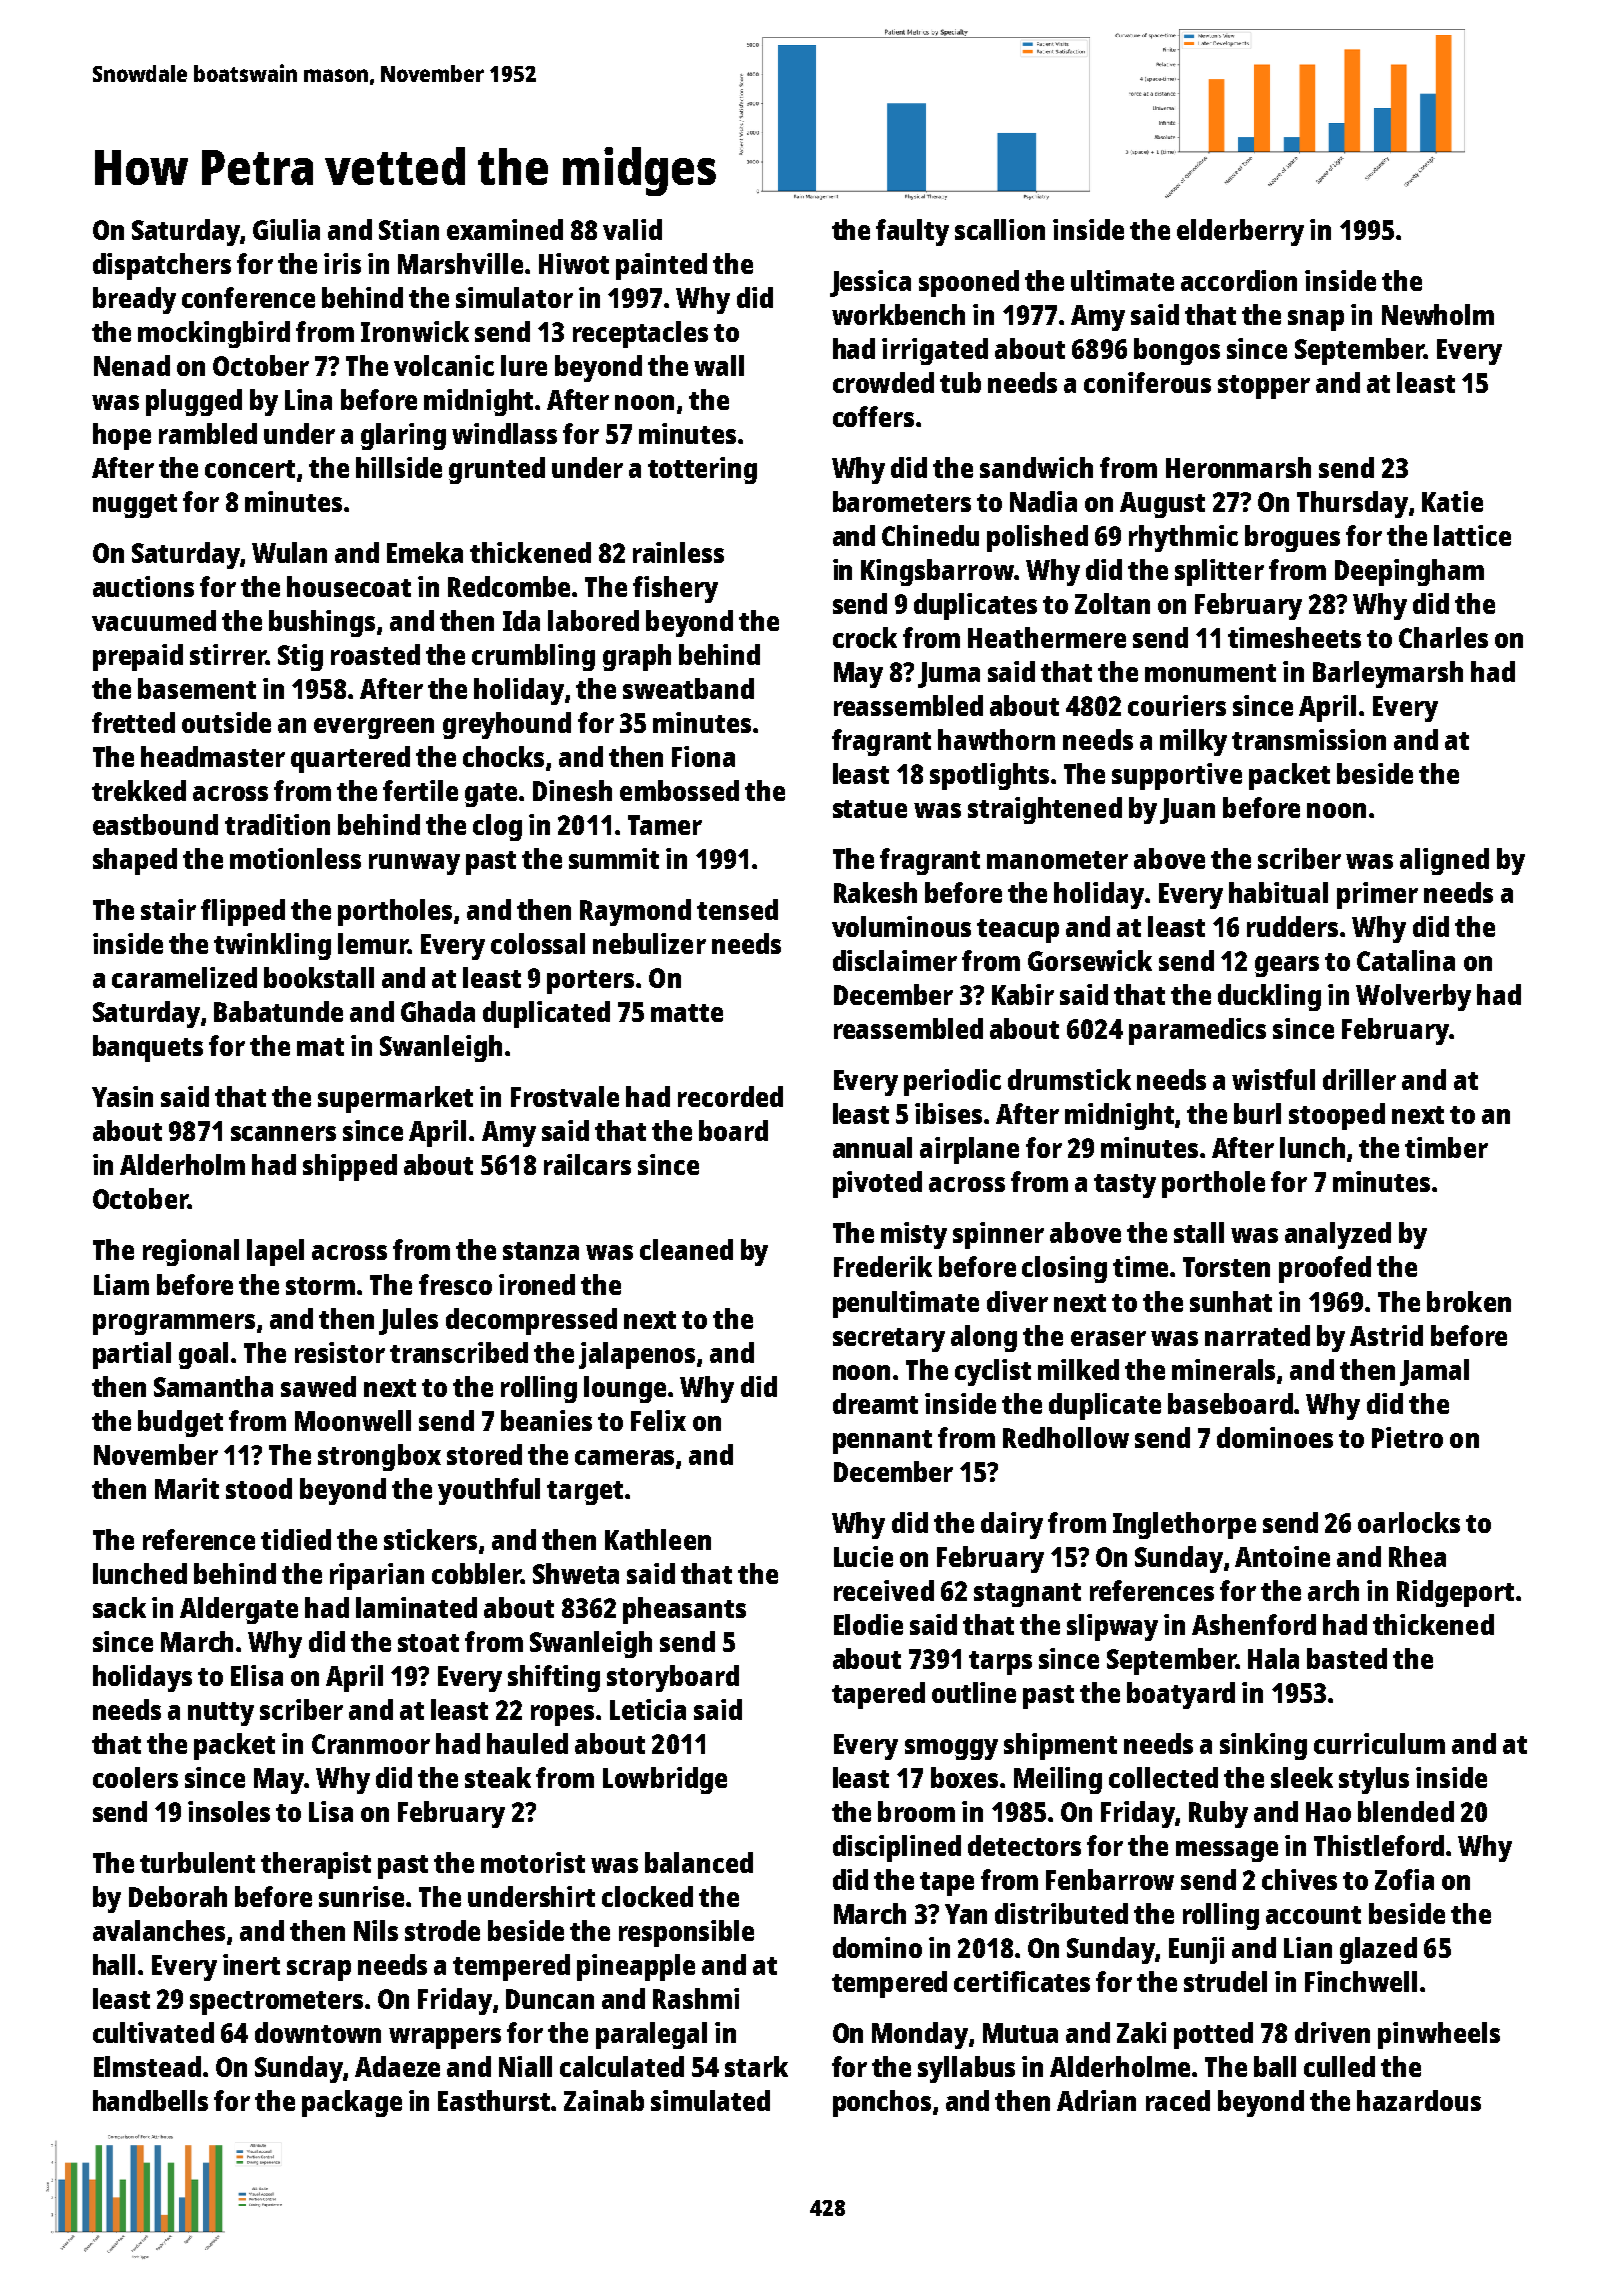 The width and height of the image is (1620, 2292). Describe the element at coordinates (688, 688) in the image. I see `sweatband` at that location.
